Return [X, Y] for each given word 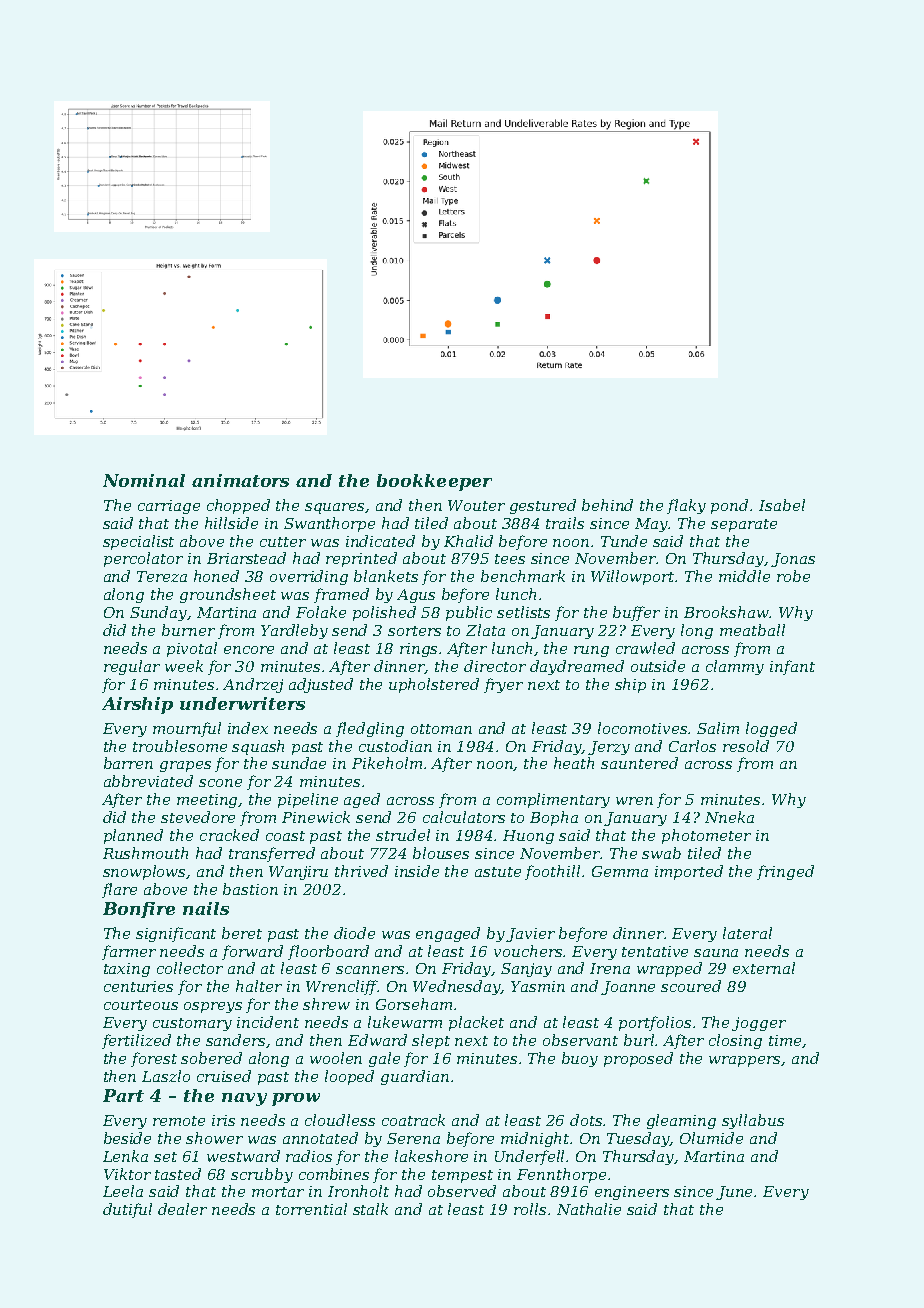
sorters [414, 631]
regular [132, 667]
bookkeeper [434, 482]
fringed [785, 872]
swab [661, 853]
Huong [528, 837]
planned [133, 836]
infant [792, 667]
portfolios [655, 1023]
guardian [415, 1077]
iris [223, 1120]
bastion [250, 889]
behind [607, 505]
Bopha [554, 818]
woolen [336, 1058]
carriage [169, 507]
